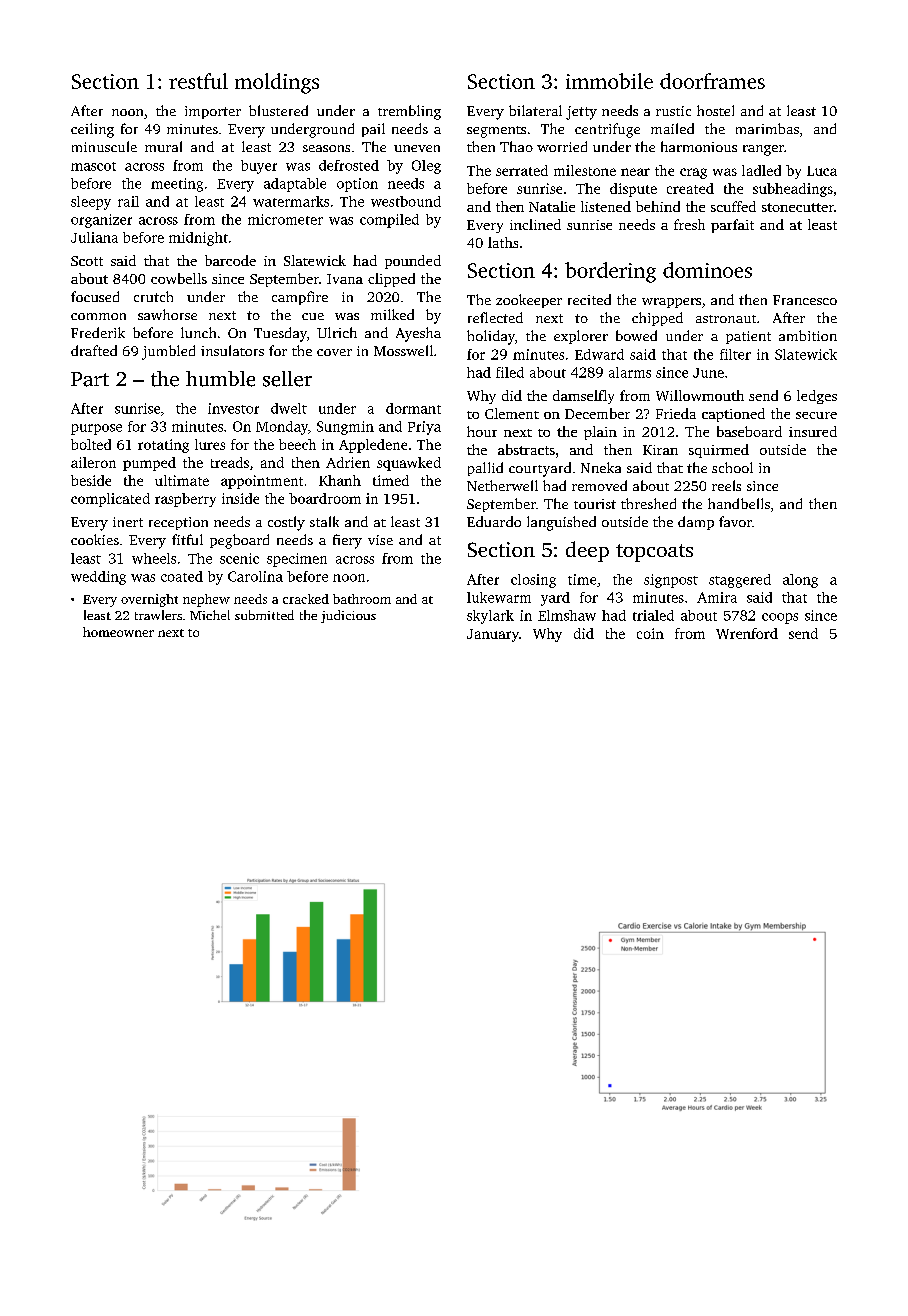 This image has height=1316, width=908. Describe the element at coordinates (210, 444) in the image. I see `lures` at that location.
